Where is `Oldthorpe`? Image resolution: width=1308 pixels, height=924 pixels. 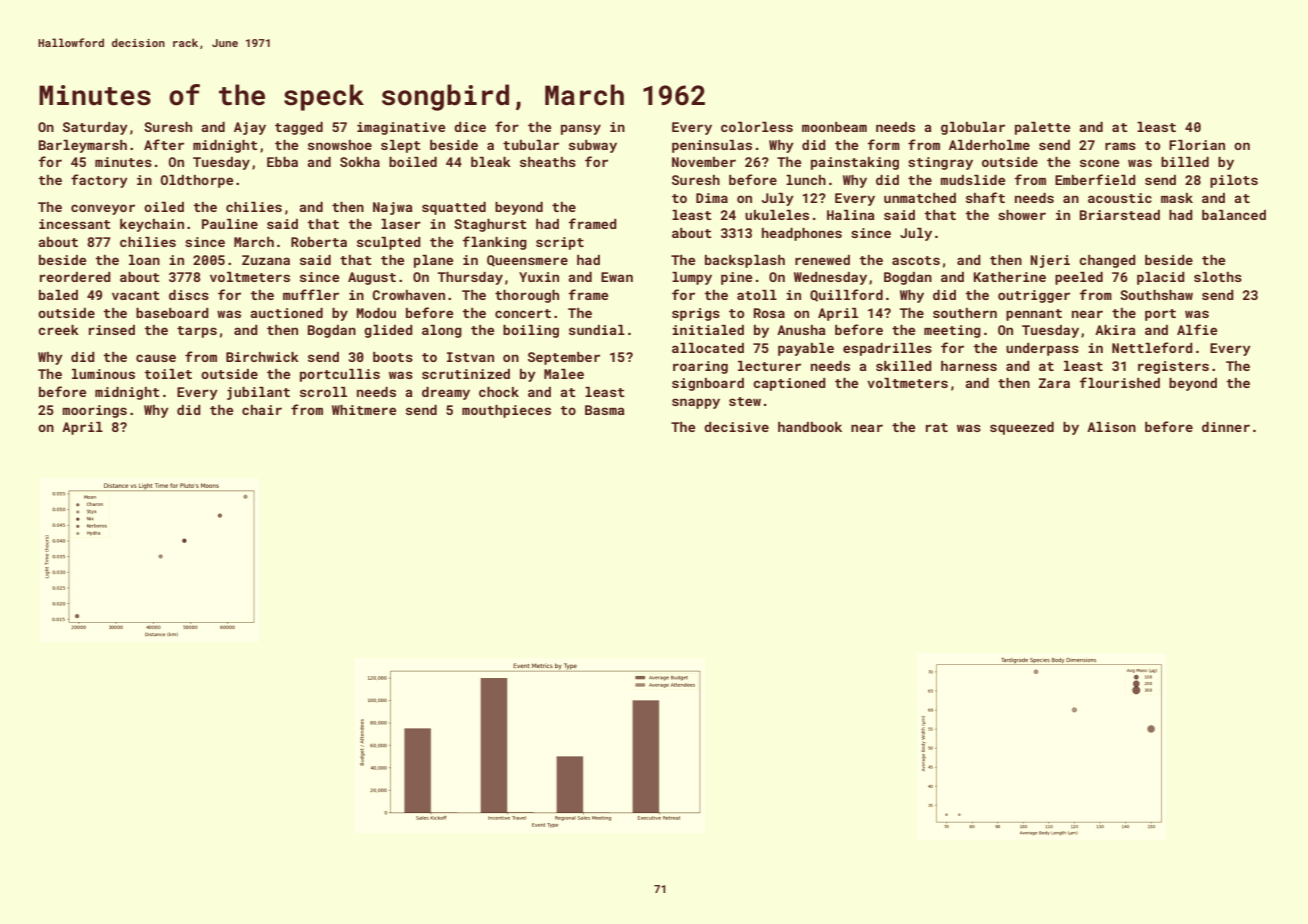 Oldthorpe is located at coordinates (197, 181).
